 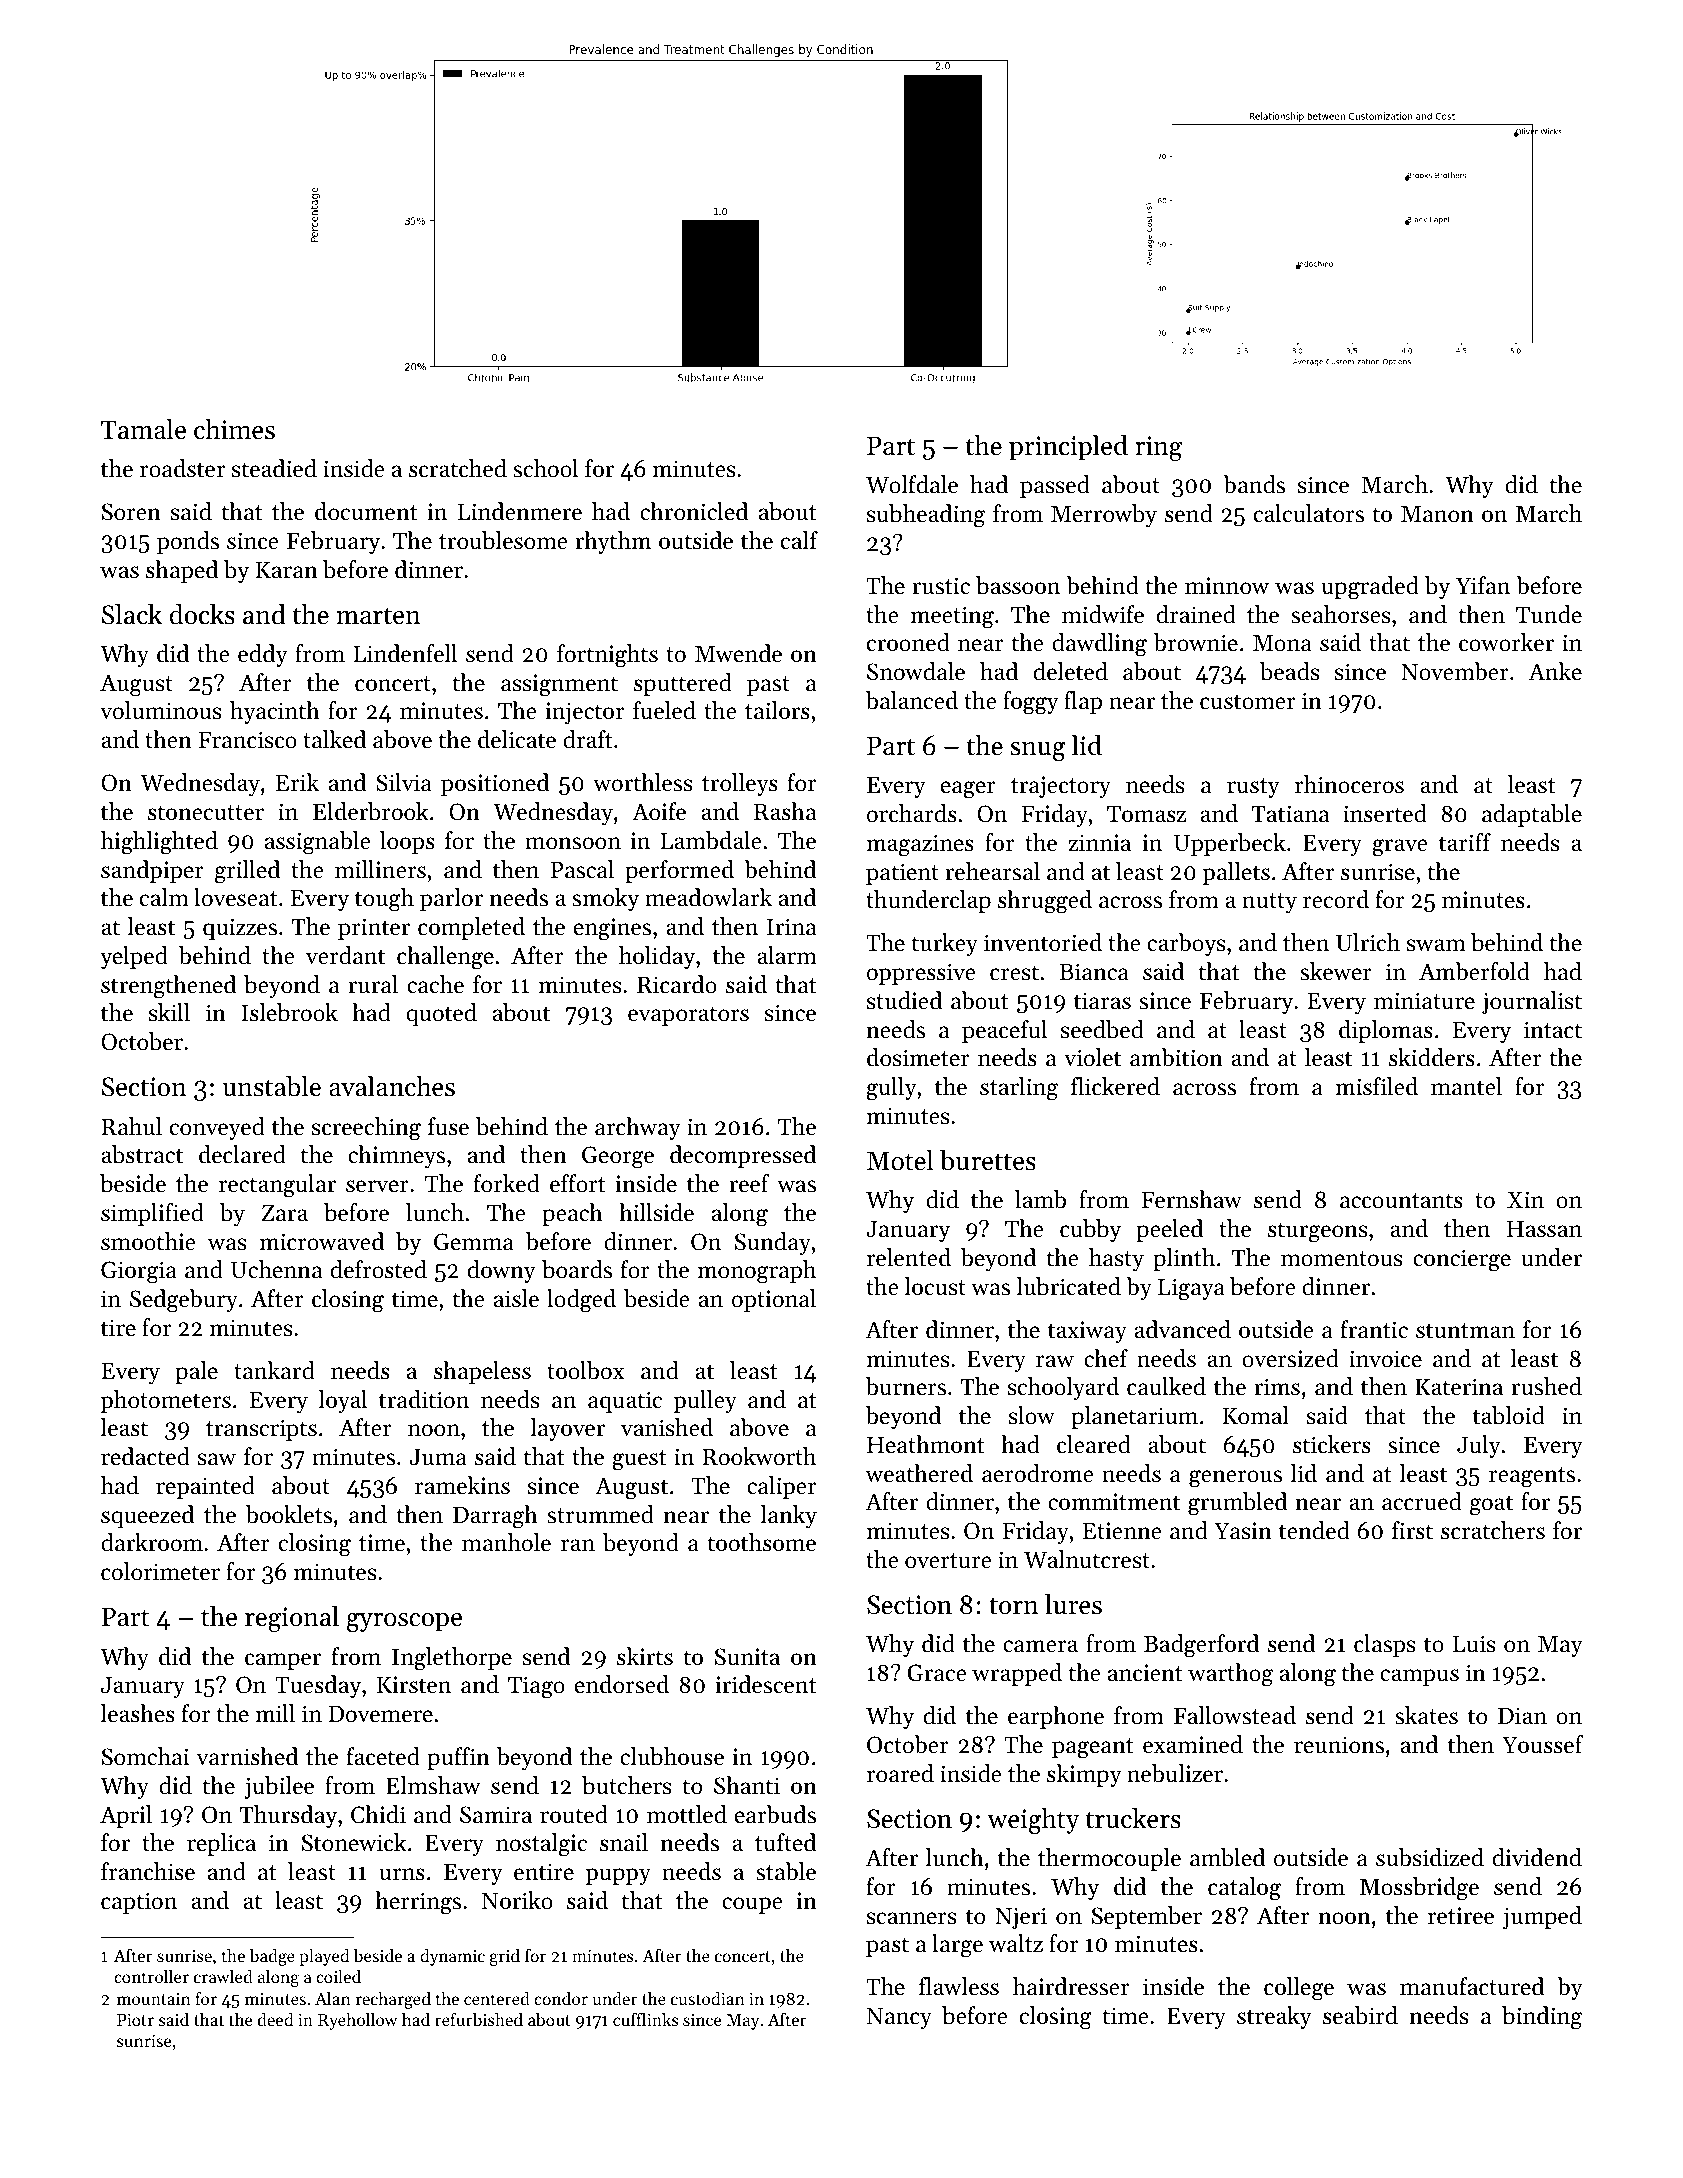 I want to click on snug, so click(x=1038, y=751).
